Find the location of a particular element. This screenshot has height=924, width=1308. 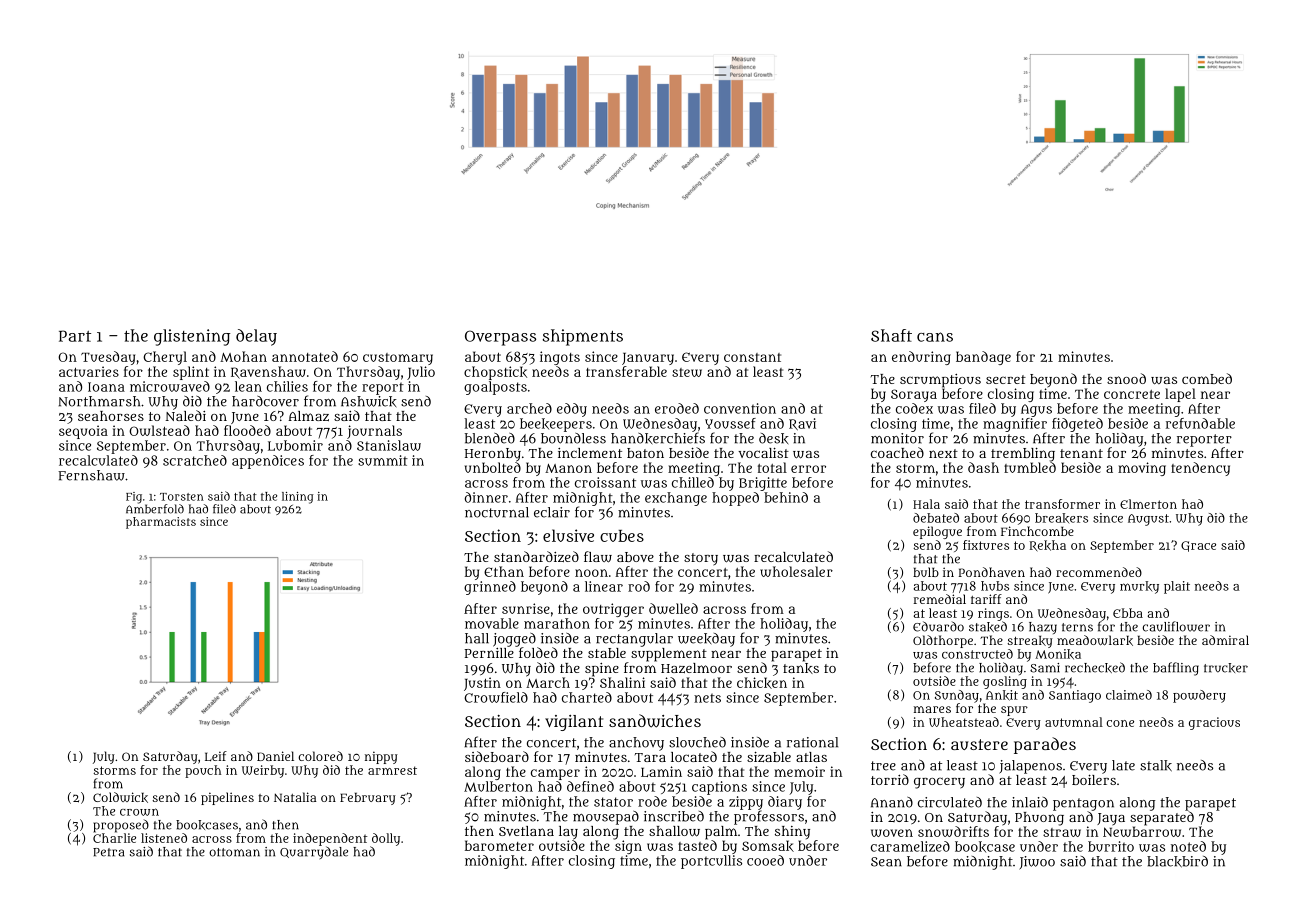

tendency is located at coordinates (1200, 469).
